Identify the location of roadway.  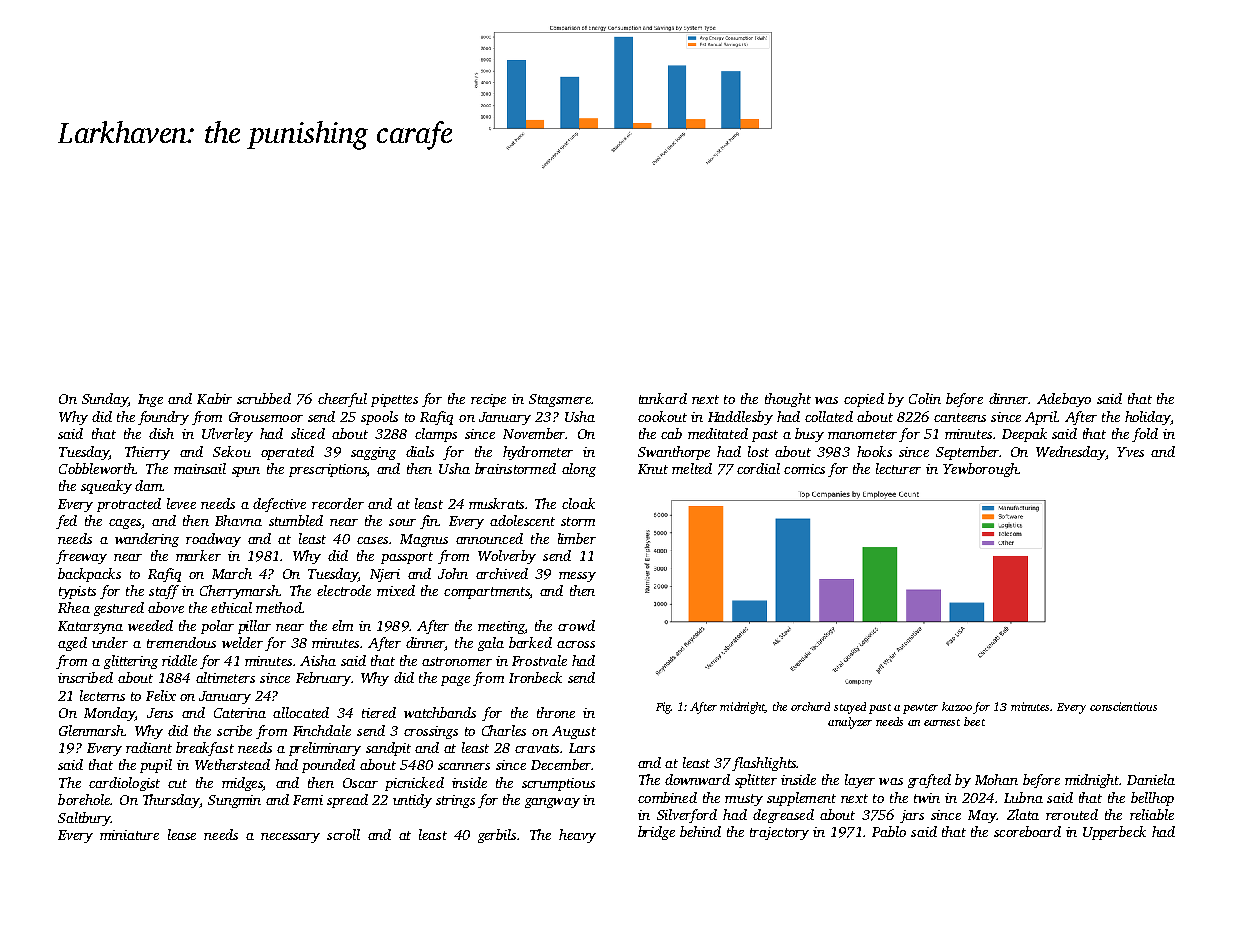
(213, 540).
